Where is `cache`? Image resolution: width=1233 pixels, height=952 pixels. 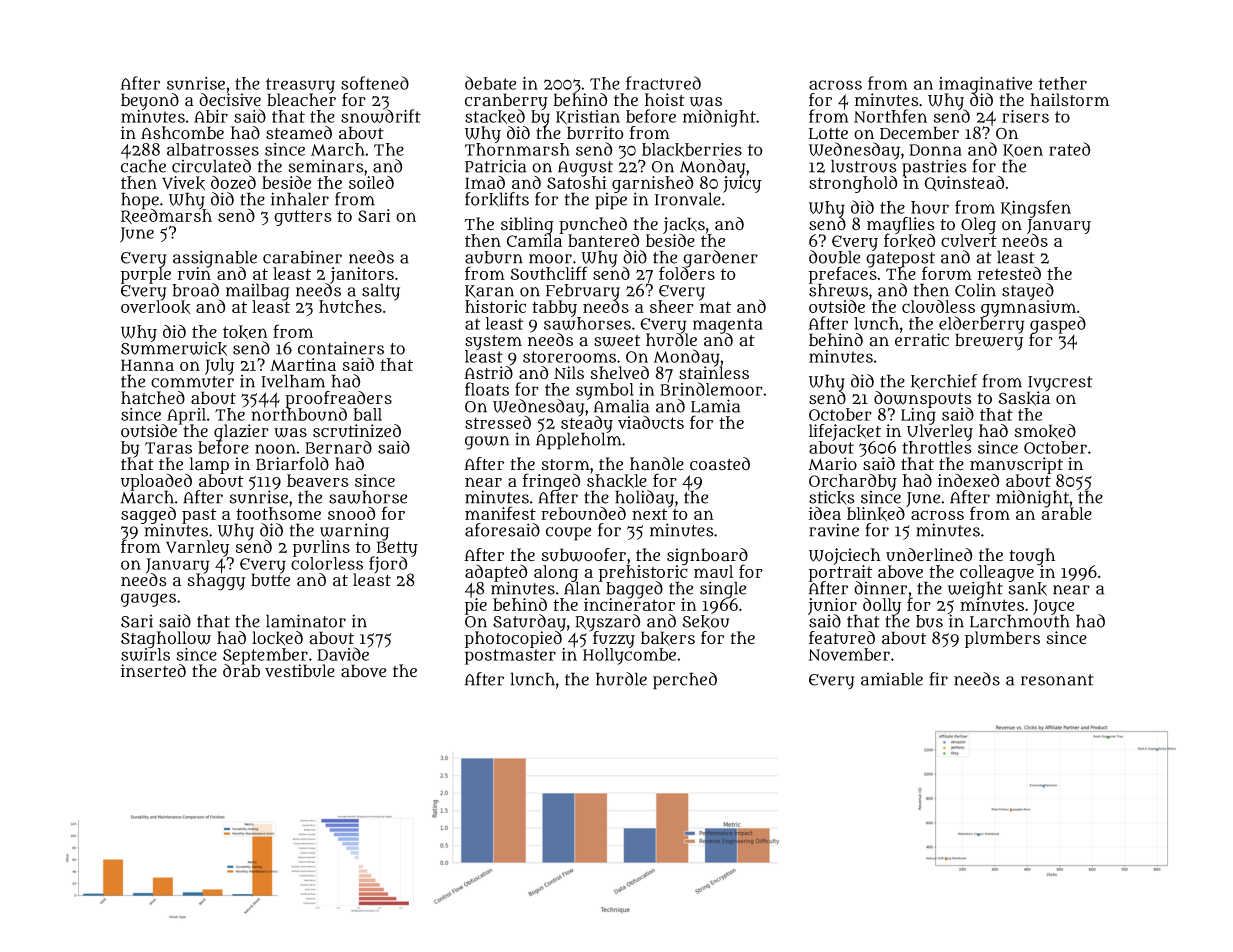
cache is located at coordinates (143, 166).
